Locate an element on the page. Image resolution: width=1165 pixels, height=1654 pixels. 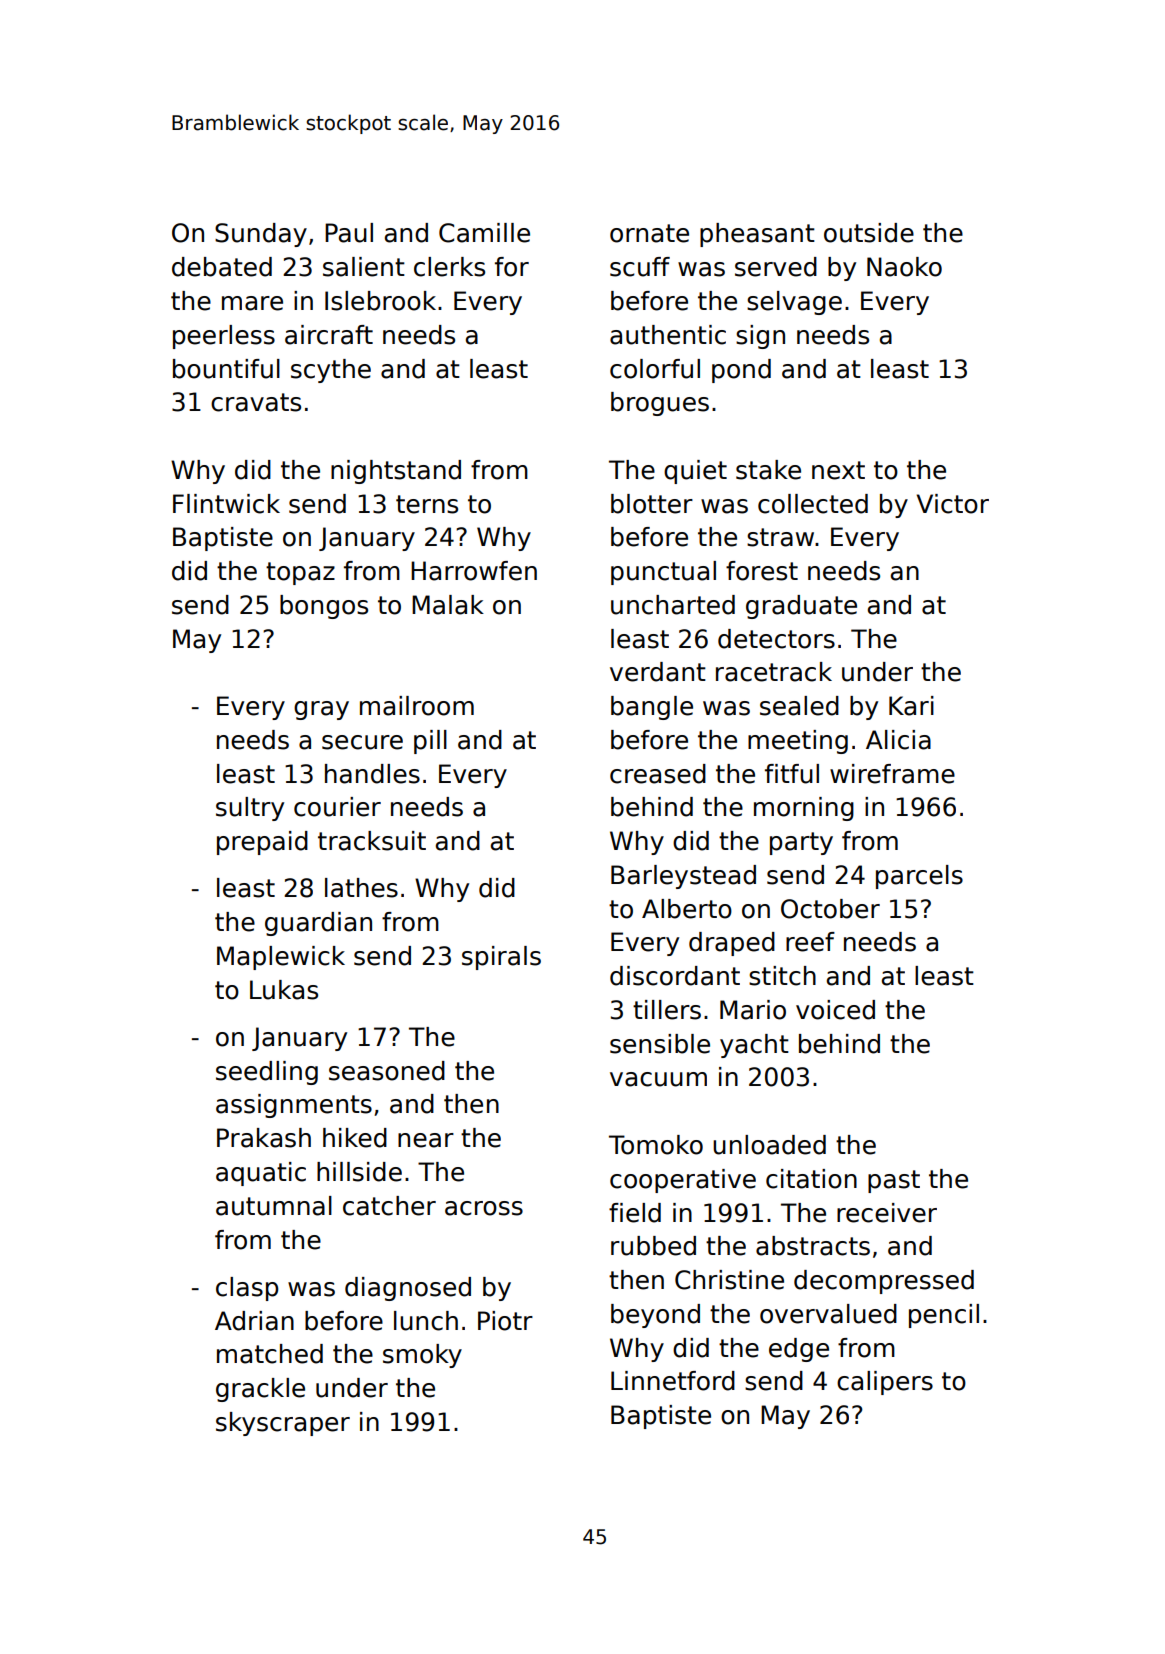
matched is located at coordinates (270, 1354).
